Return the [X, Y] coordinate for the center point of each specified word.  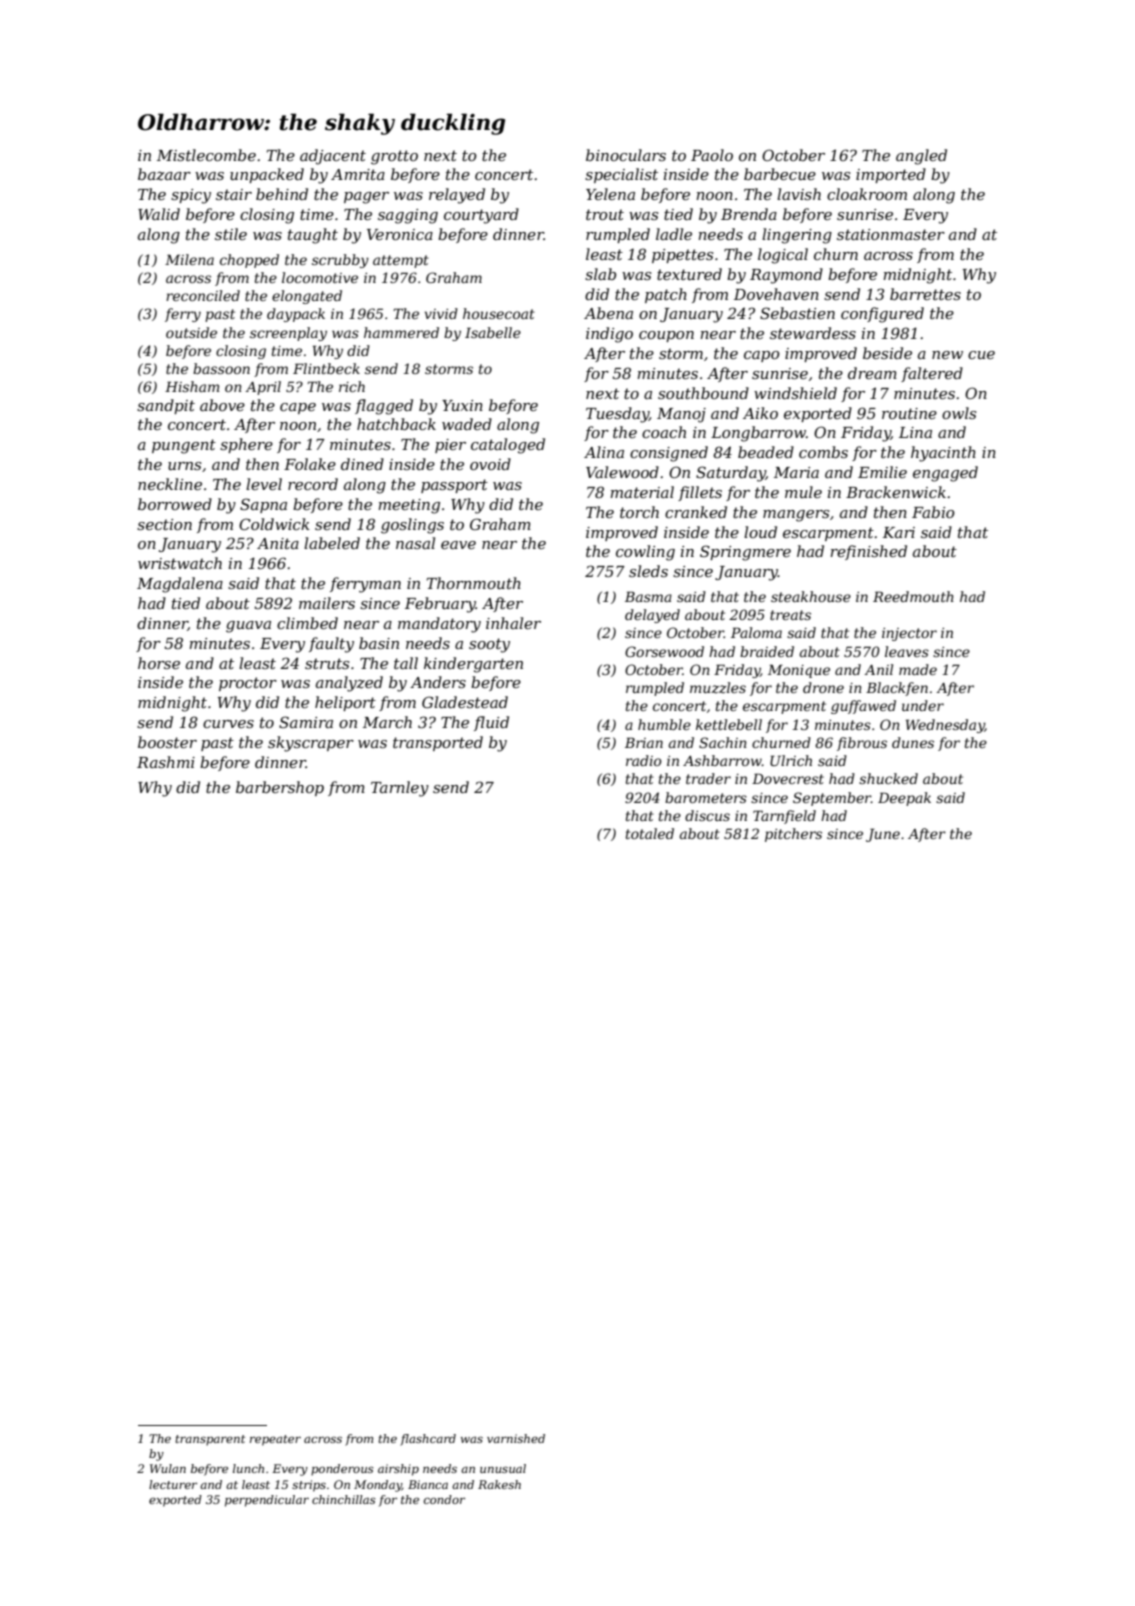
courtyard [481, 216]
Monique [799, 671]
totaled [650, 833]
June [883, 835]
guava [248, 627]
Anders [438, 682]
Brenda [749, 214]
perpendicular [267, 1501]
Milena [189, 259]
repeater [275, 1440]
